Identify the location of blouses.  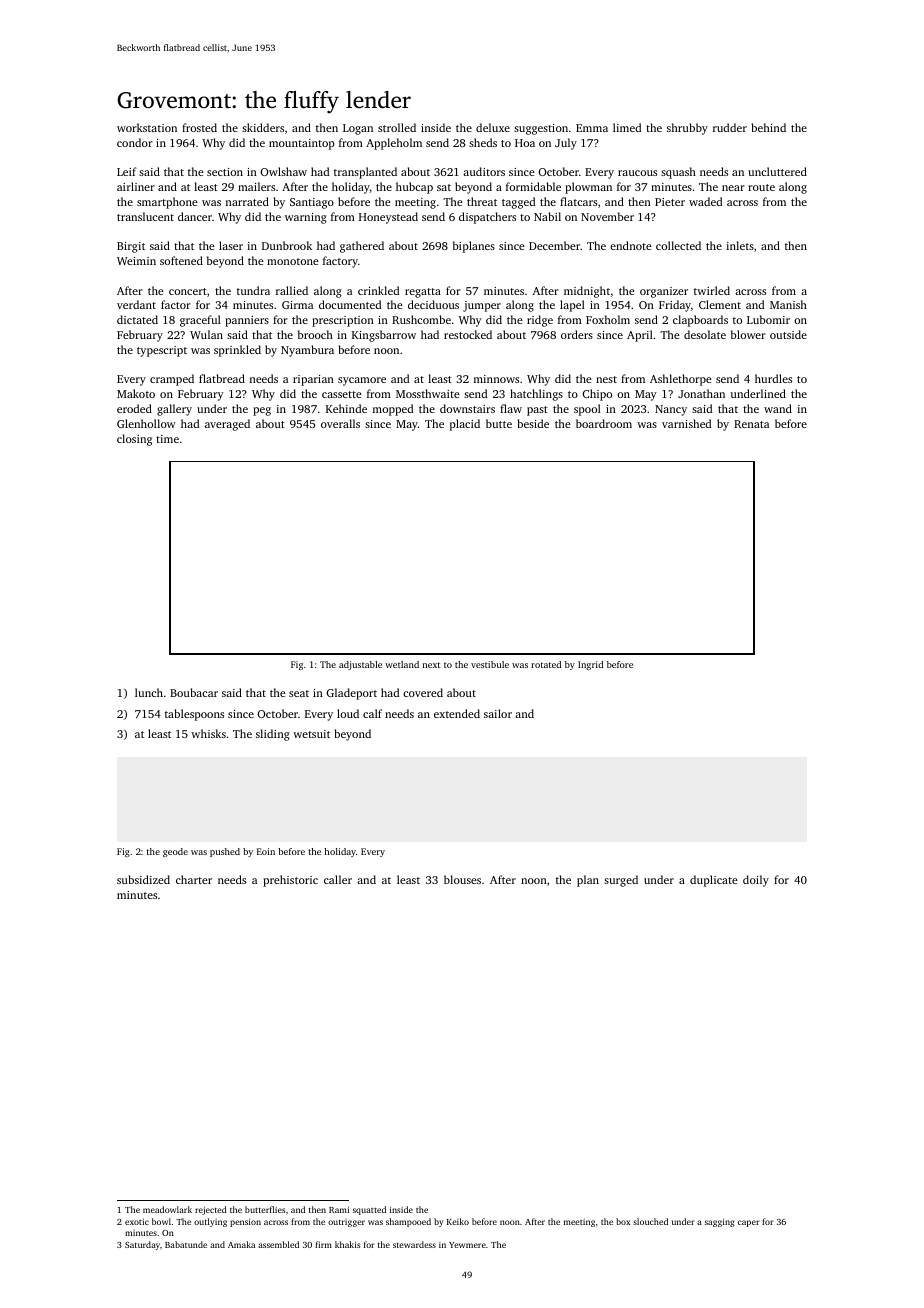
(462, 879).
